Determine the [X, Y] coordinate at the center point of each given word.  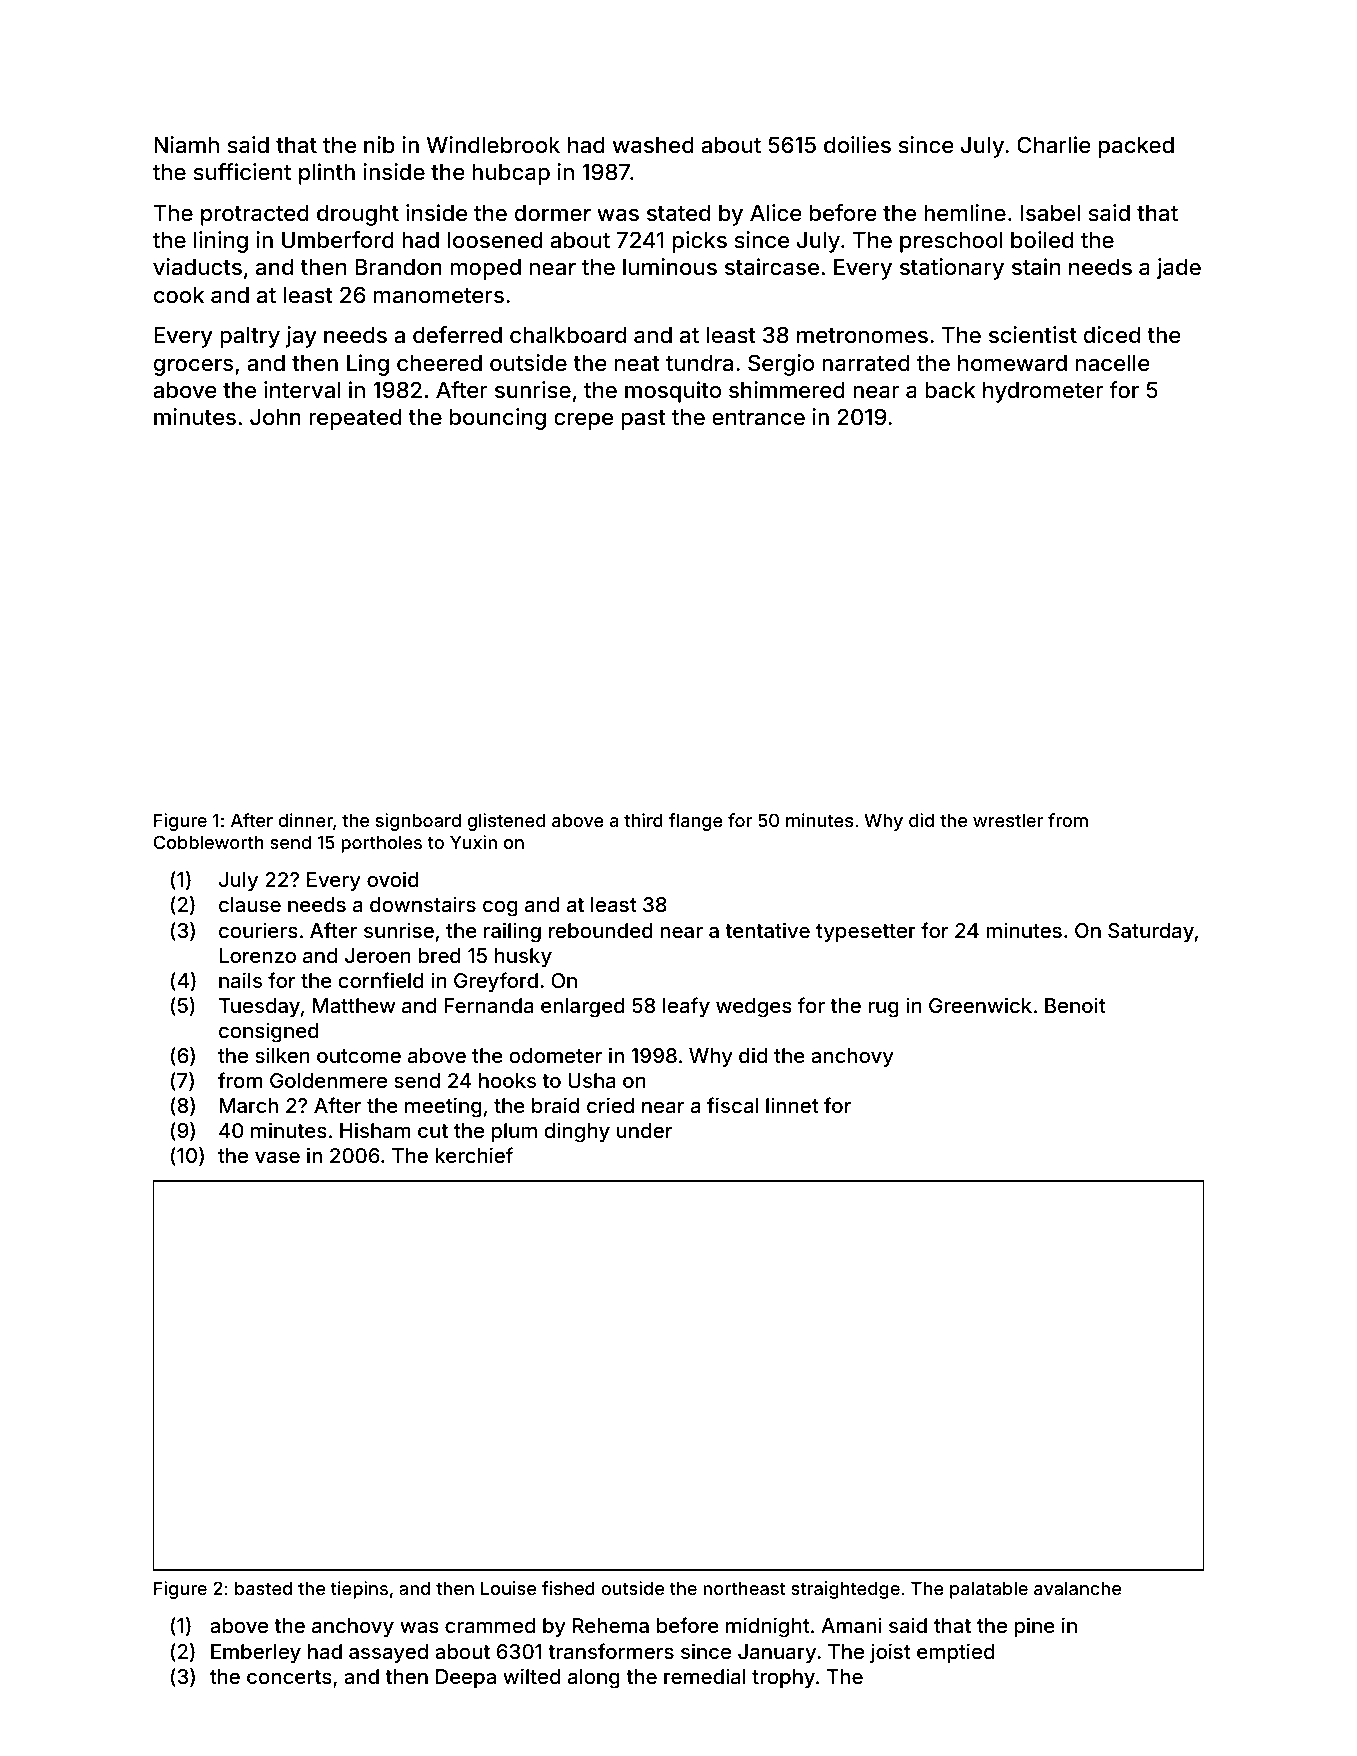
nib [379, 144]
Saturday [1151, 932]
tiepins [359, 1590]
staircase [772, 267]
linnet [792, 1105]
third [643, 820]
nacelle [1113, 363]
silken [282, 1055]
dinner [305, 820]
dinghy [577, 1132]
